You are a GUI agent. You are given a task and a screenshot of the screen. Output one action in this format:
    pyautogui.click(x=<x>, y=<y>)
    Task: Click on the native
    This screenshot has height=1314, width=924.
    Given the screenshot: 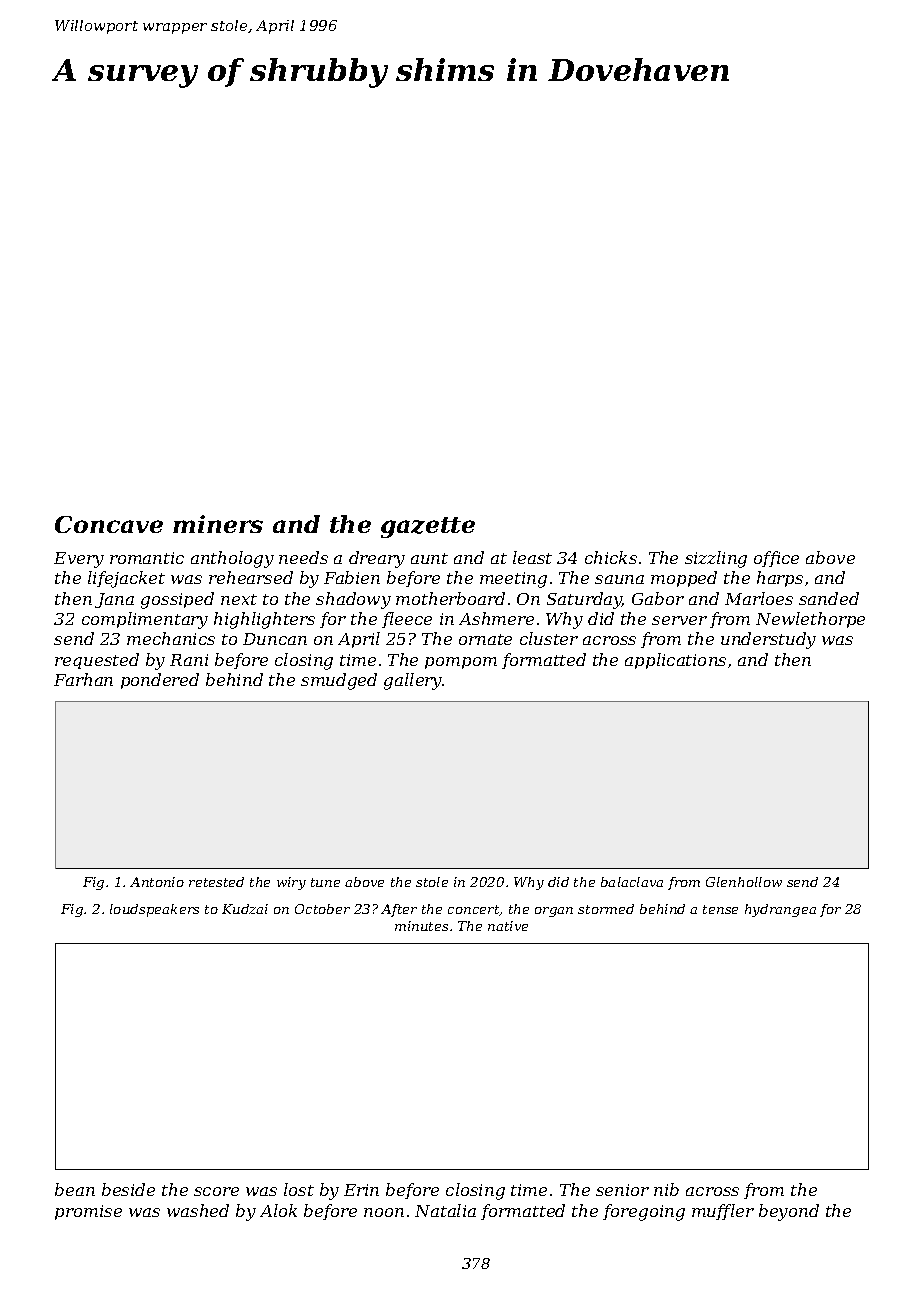 What is the action you would take?
    pyautogui.click(x=508, y=926)
